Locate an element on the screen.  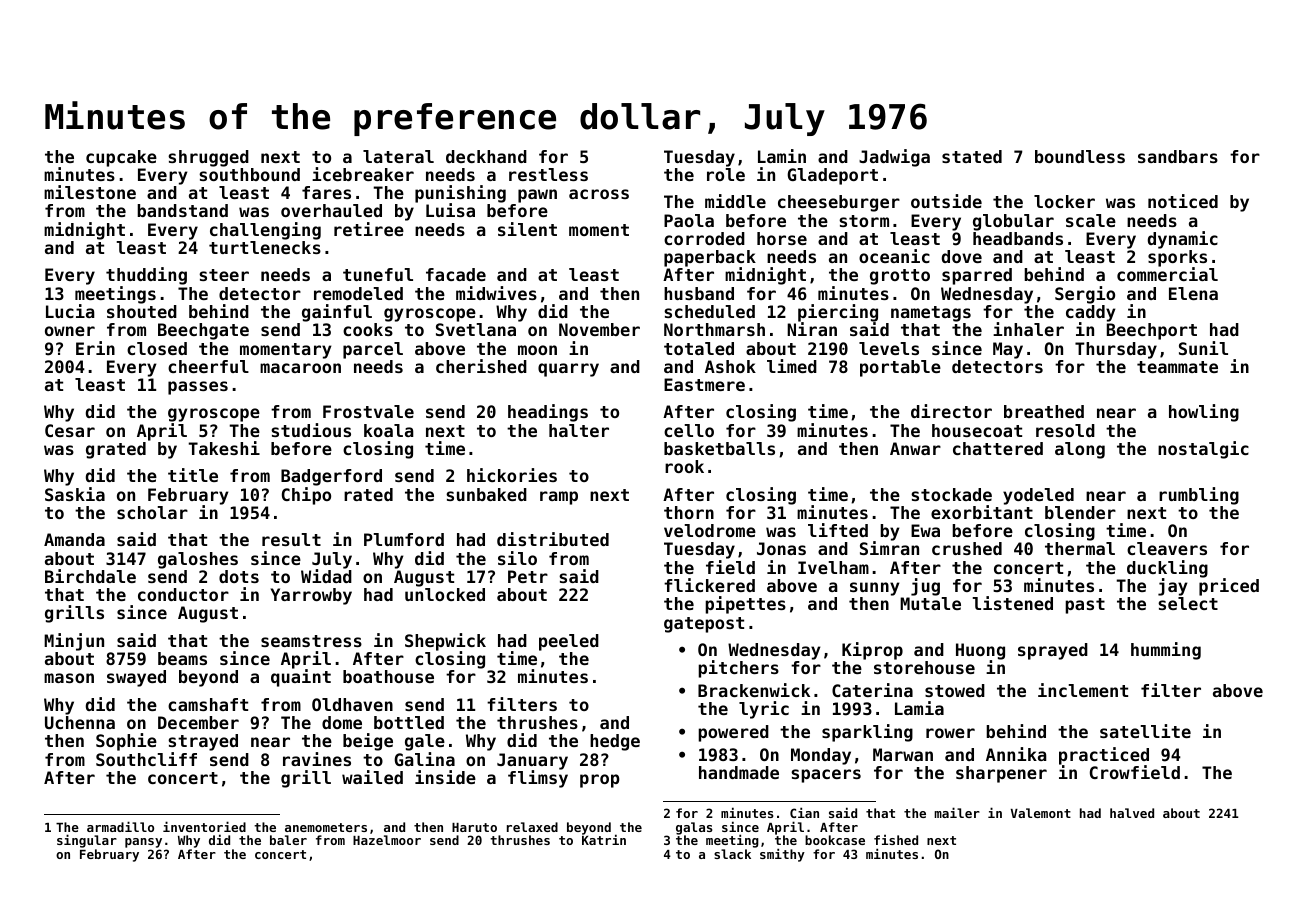
lyric is located at coordinates (764, 710).
